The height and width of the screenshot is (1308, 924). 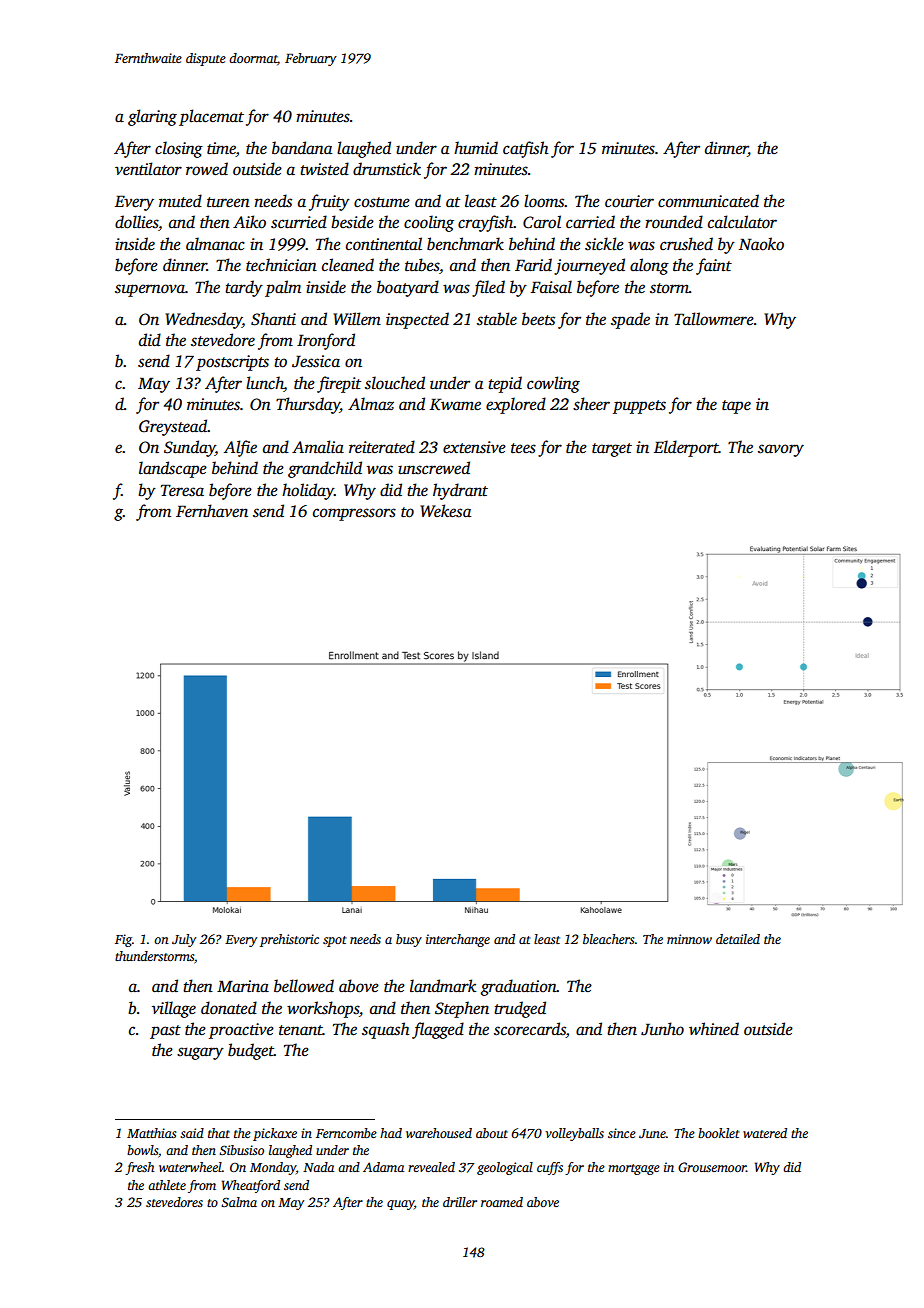 I want to click on prehistoric, so click(x=289, y=940).
